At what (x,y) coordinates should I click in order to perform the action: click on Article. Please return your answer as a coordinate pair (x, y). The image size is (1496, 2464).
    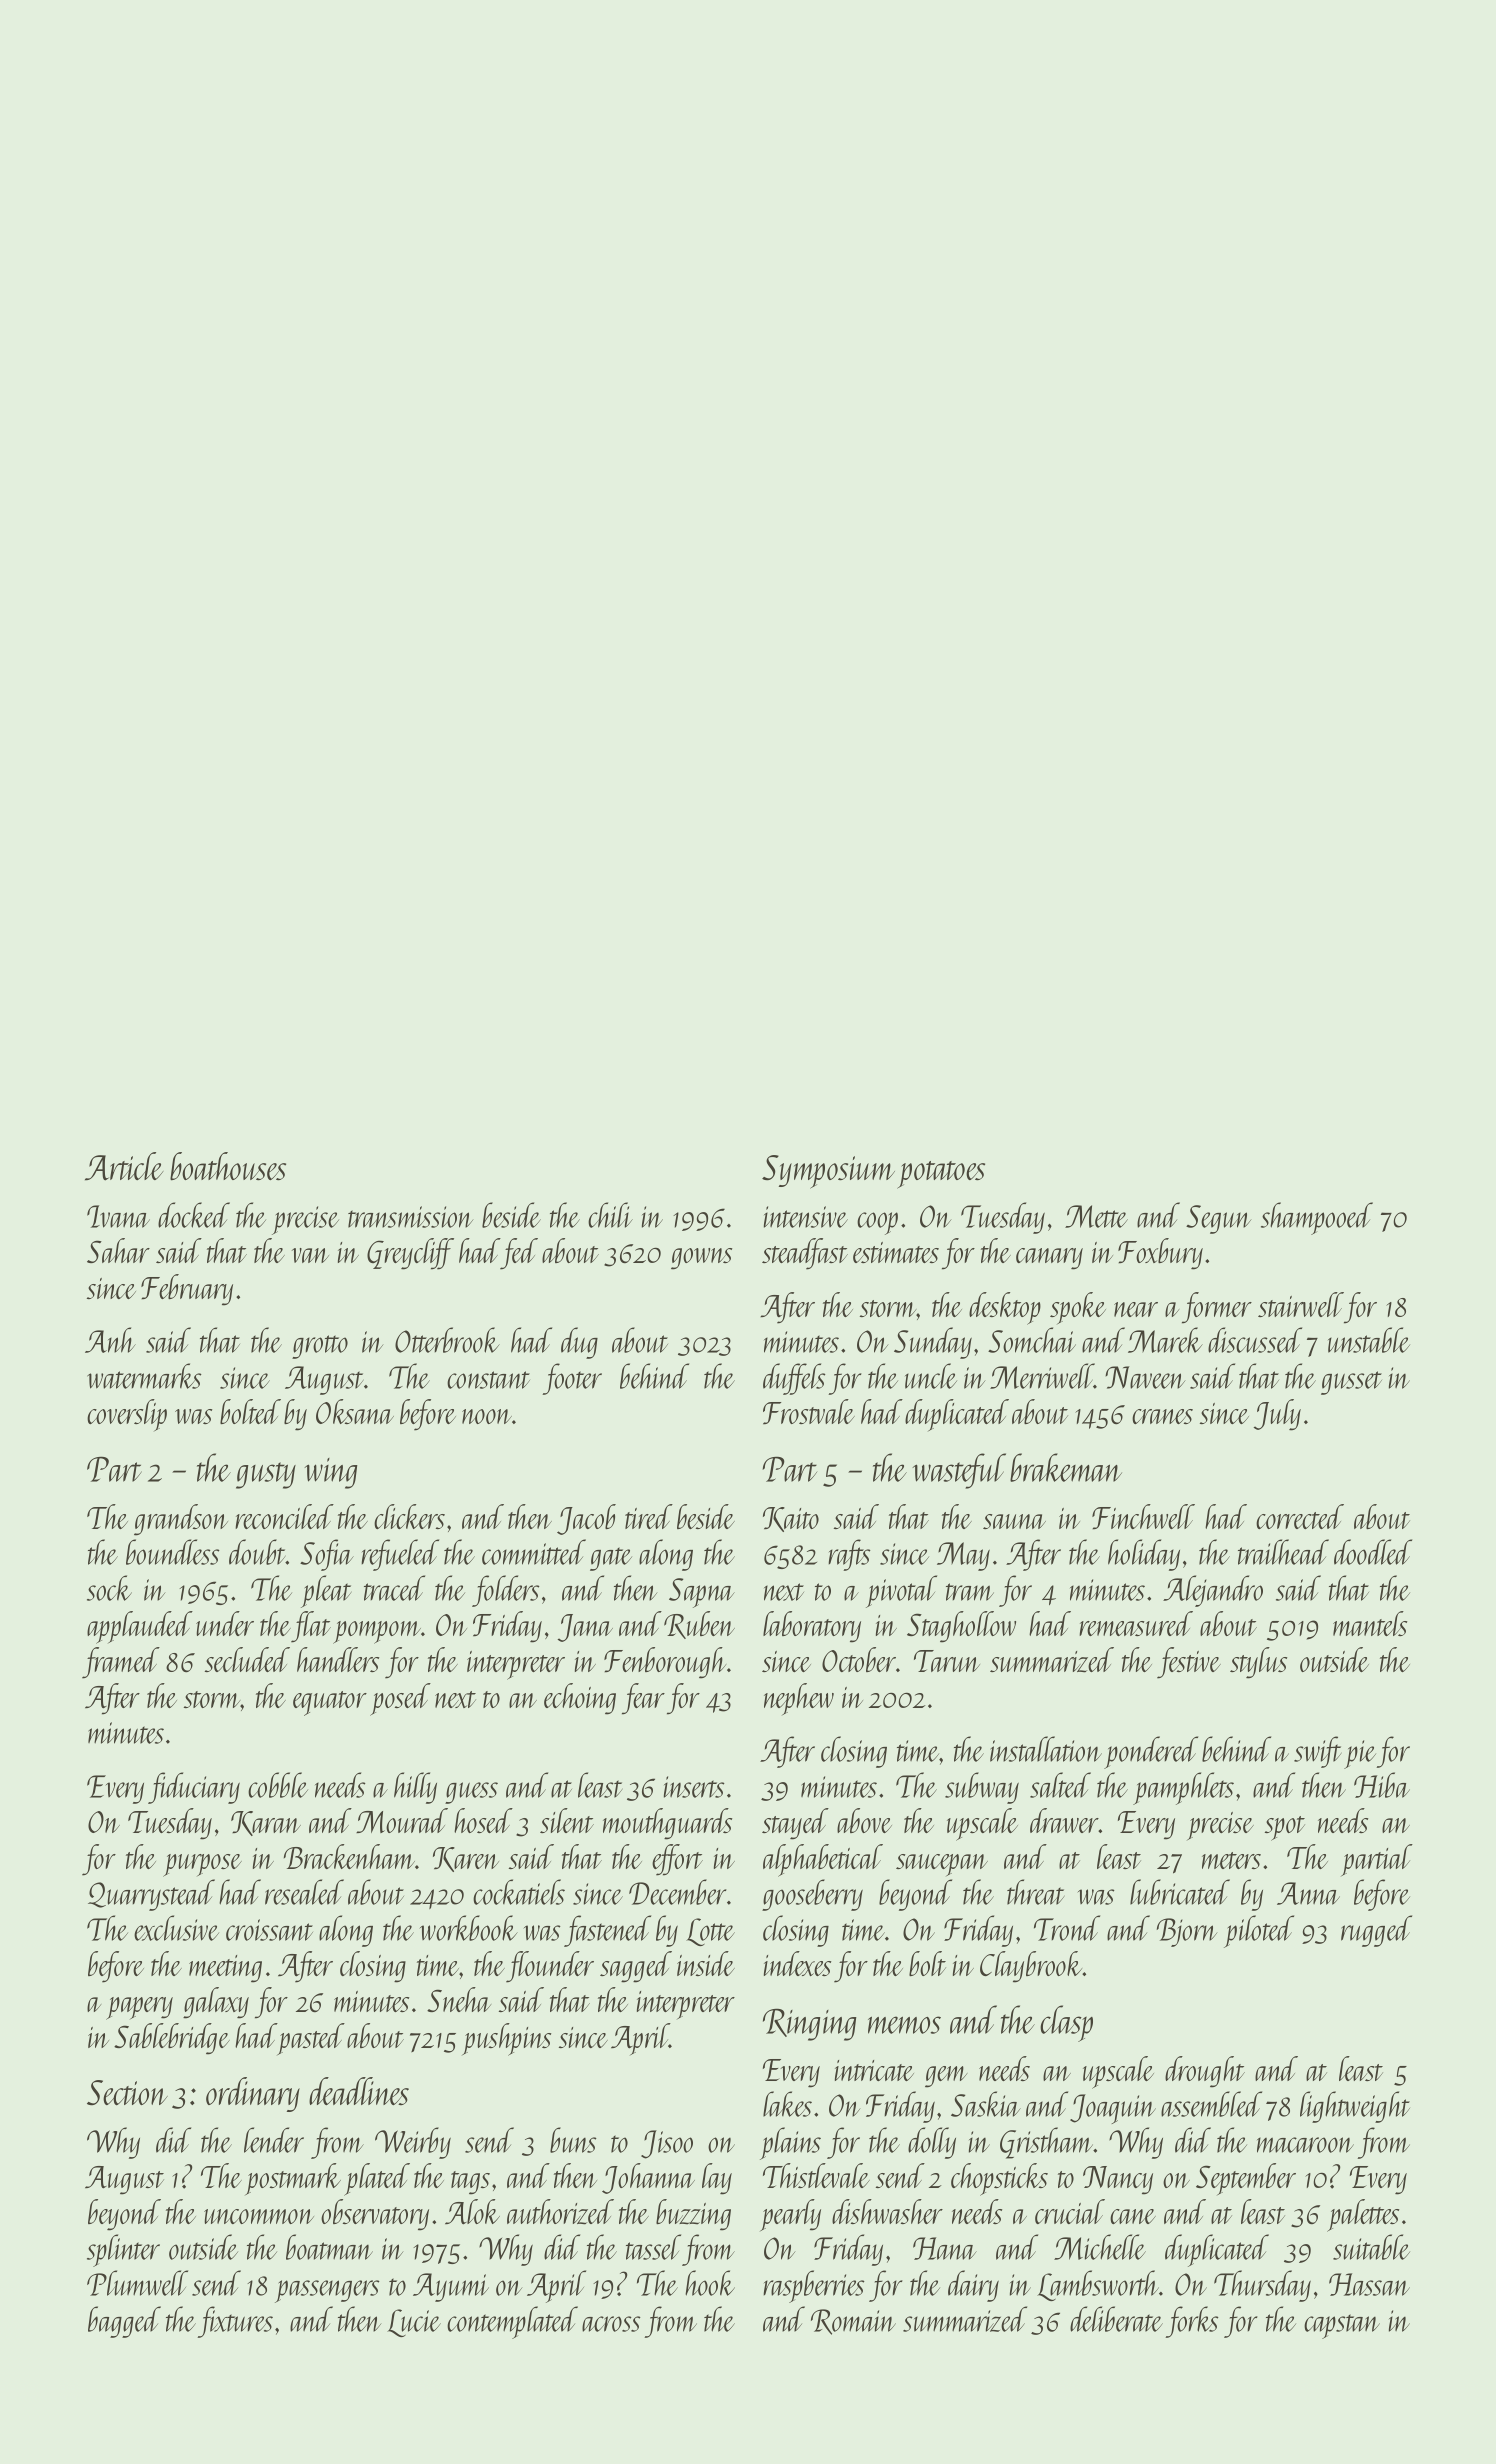
    Looking at the image, I should click on (124, 1166).
